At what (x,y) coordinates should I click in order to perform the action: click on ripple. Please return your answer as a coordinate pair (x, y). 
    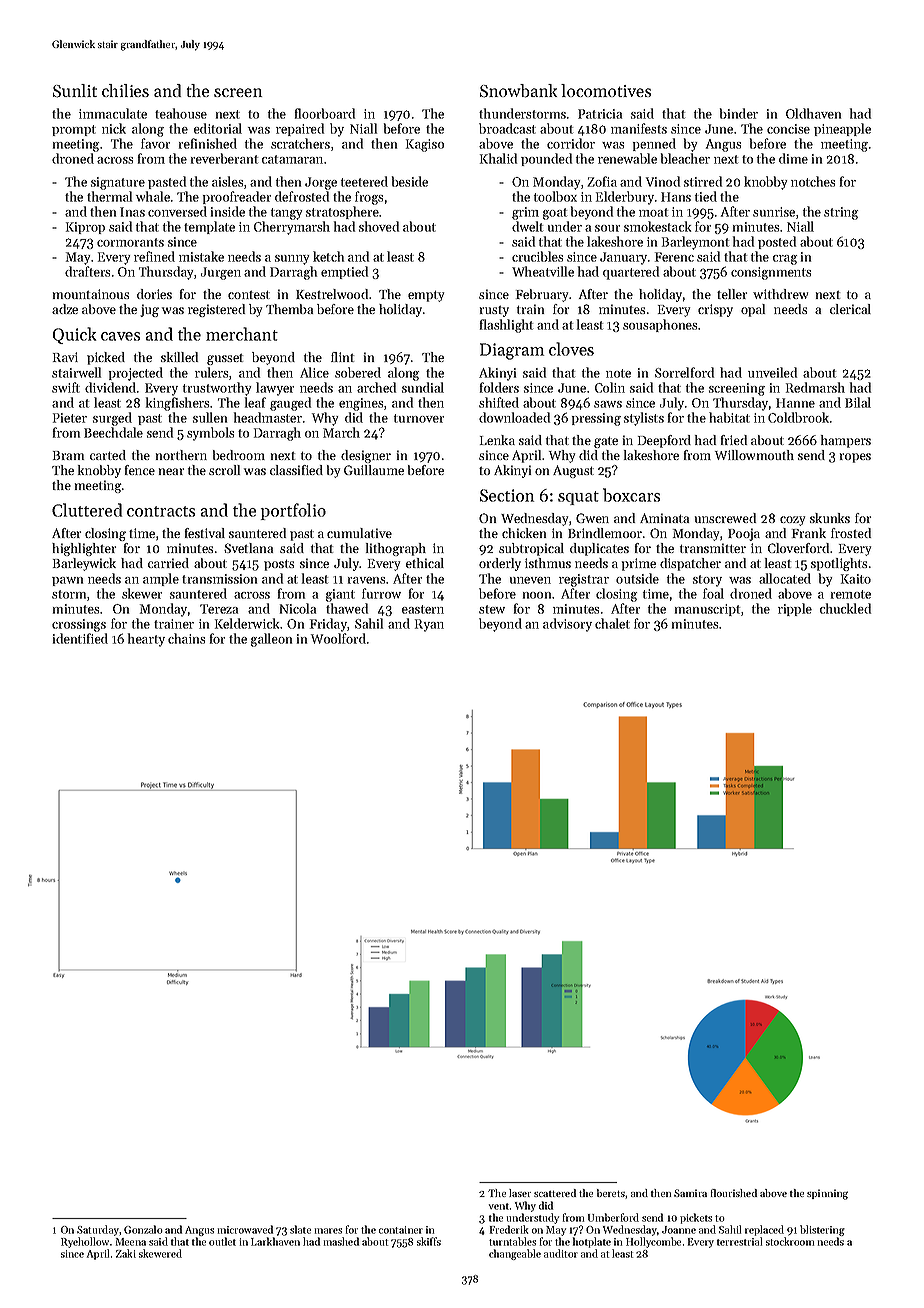
    Looking at the image, I should click on (795, 609).
